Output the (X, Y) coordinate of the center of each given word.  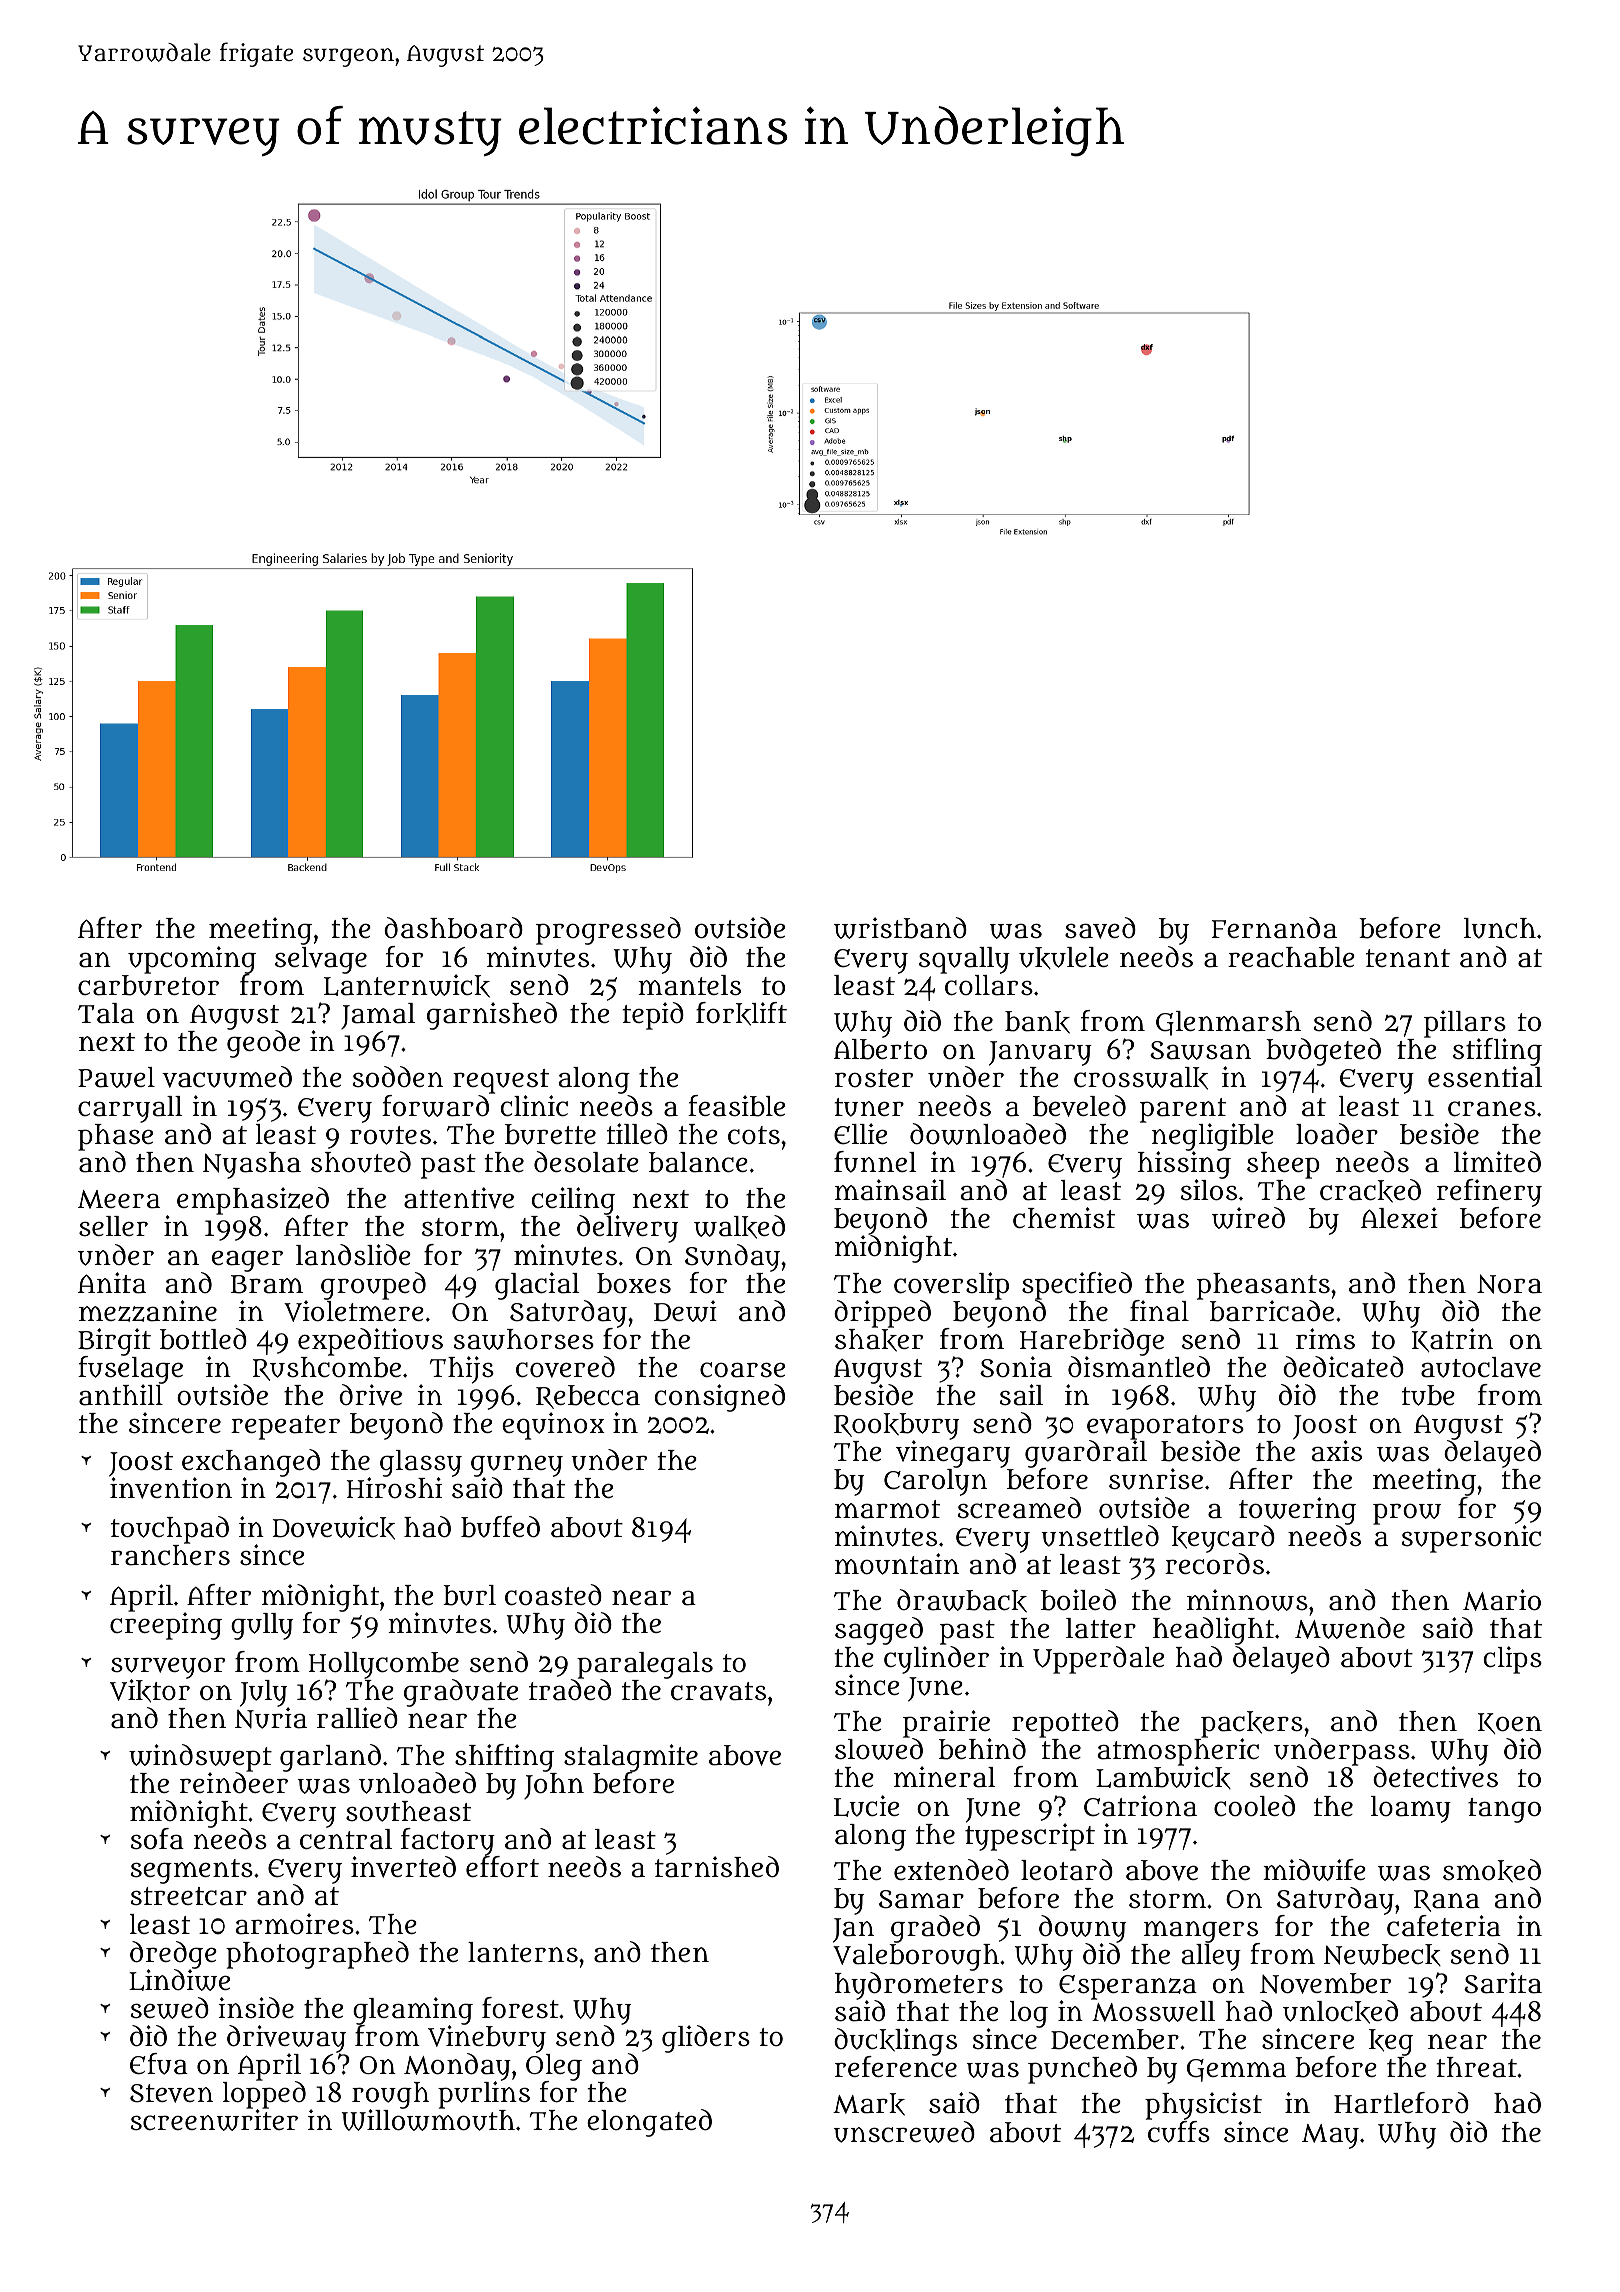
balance (698, 1162)
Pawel (116, 1077)
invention (171, 1488)
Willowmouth (428, 2120)
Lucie (866, 1806)
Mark (869, 2104)
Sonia (1016, 1367)
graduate (461, 1693)
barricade (1272, 1311)
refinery (1489, 1193)
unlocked (1340, 2012)
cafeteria (1444, 1926)
